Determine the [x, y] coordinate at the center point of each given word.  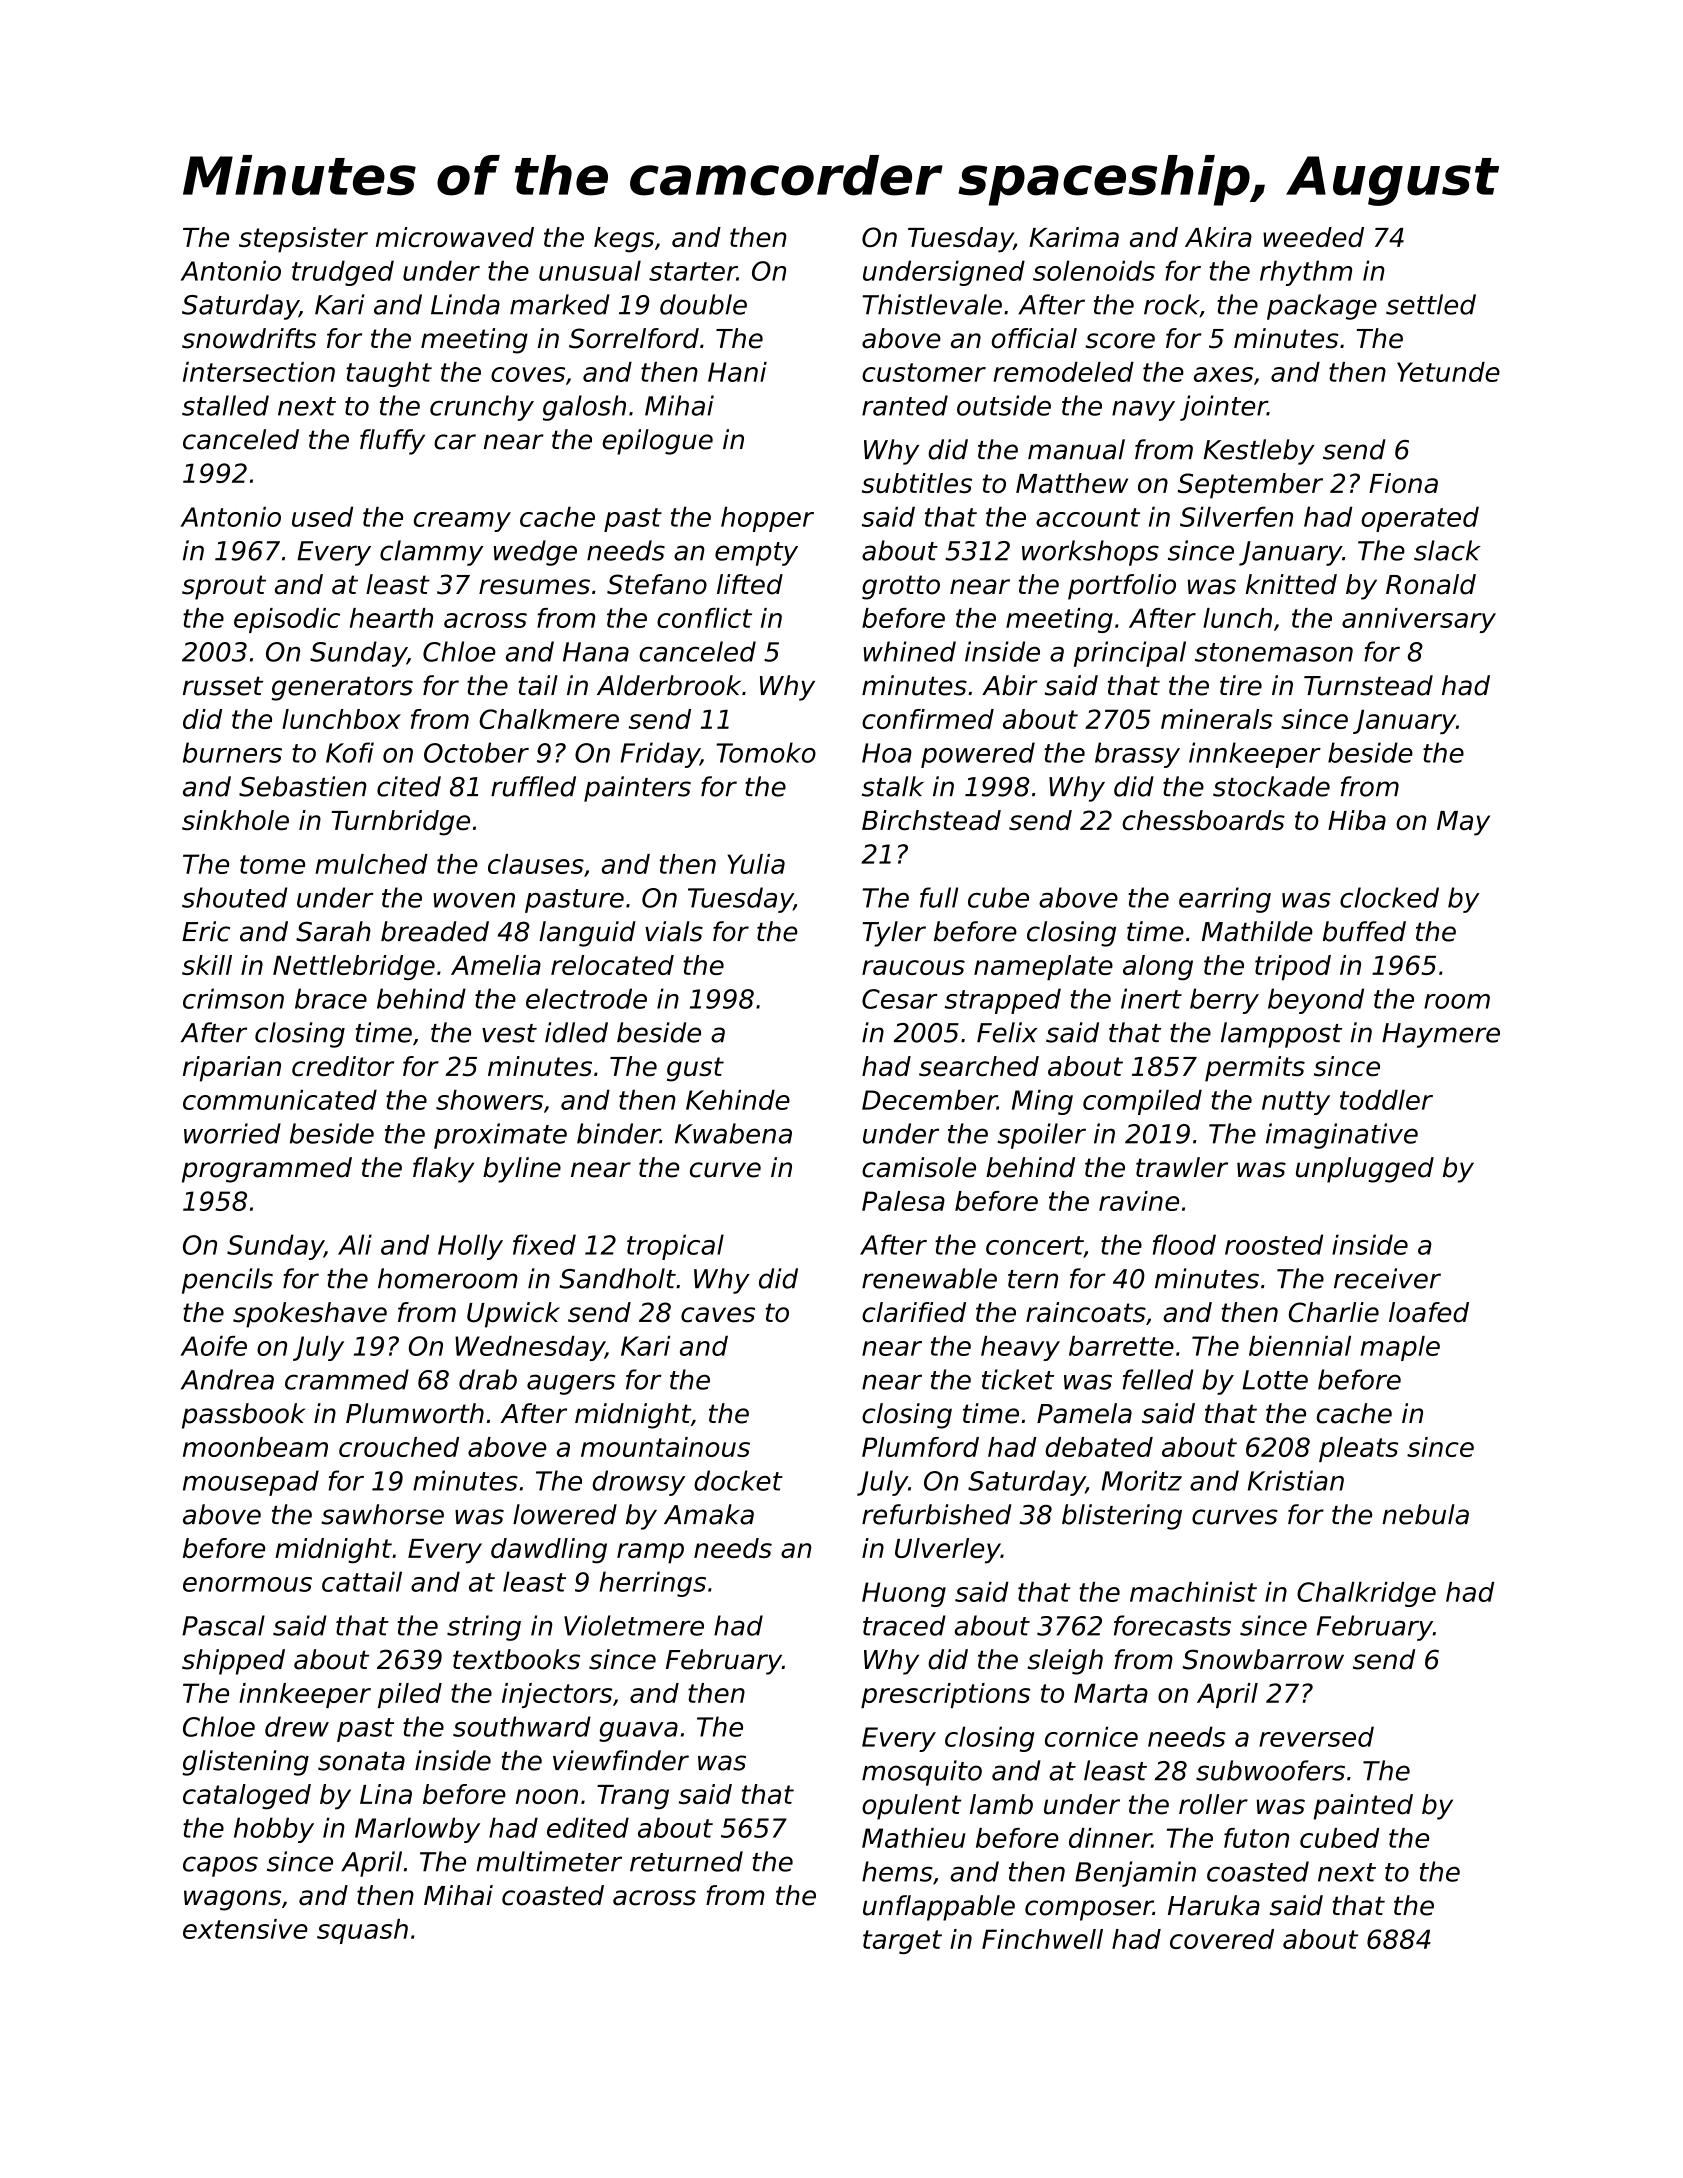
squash [362, 1931]
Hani [737, 372]
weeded [1313, 237]
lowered [565, 1514]
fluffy [392, 442]
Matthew [1072, 483]
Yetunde [1448, 372]
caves [718, 1315]
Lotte [1275, 1380]
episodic [287, 620]
